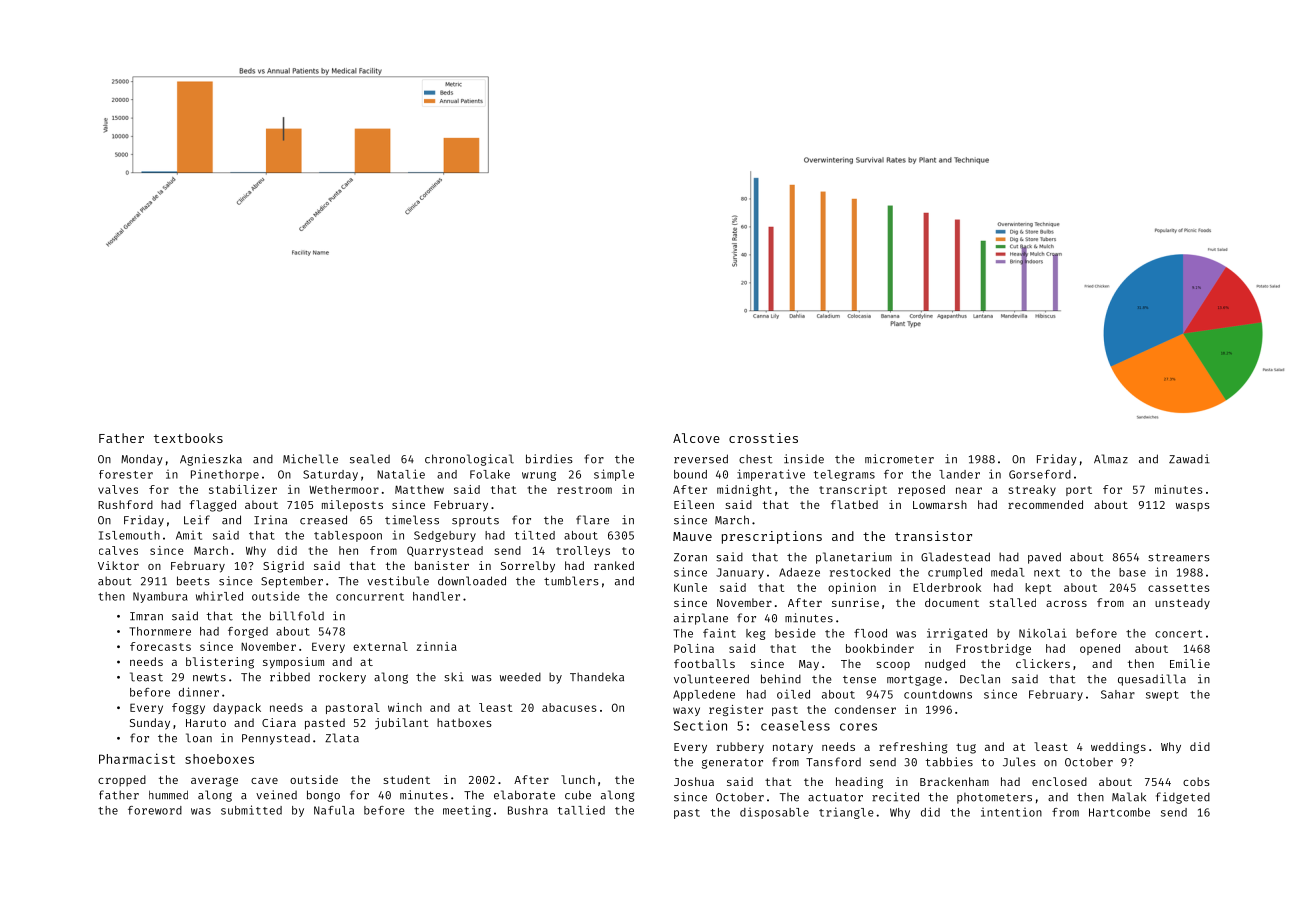 Image resolution: width=1308 pixels, height=924 pixels. I want to click on shoeboxes, so click(219, 759).
